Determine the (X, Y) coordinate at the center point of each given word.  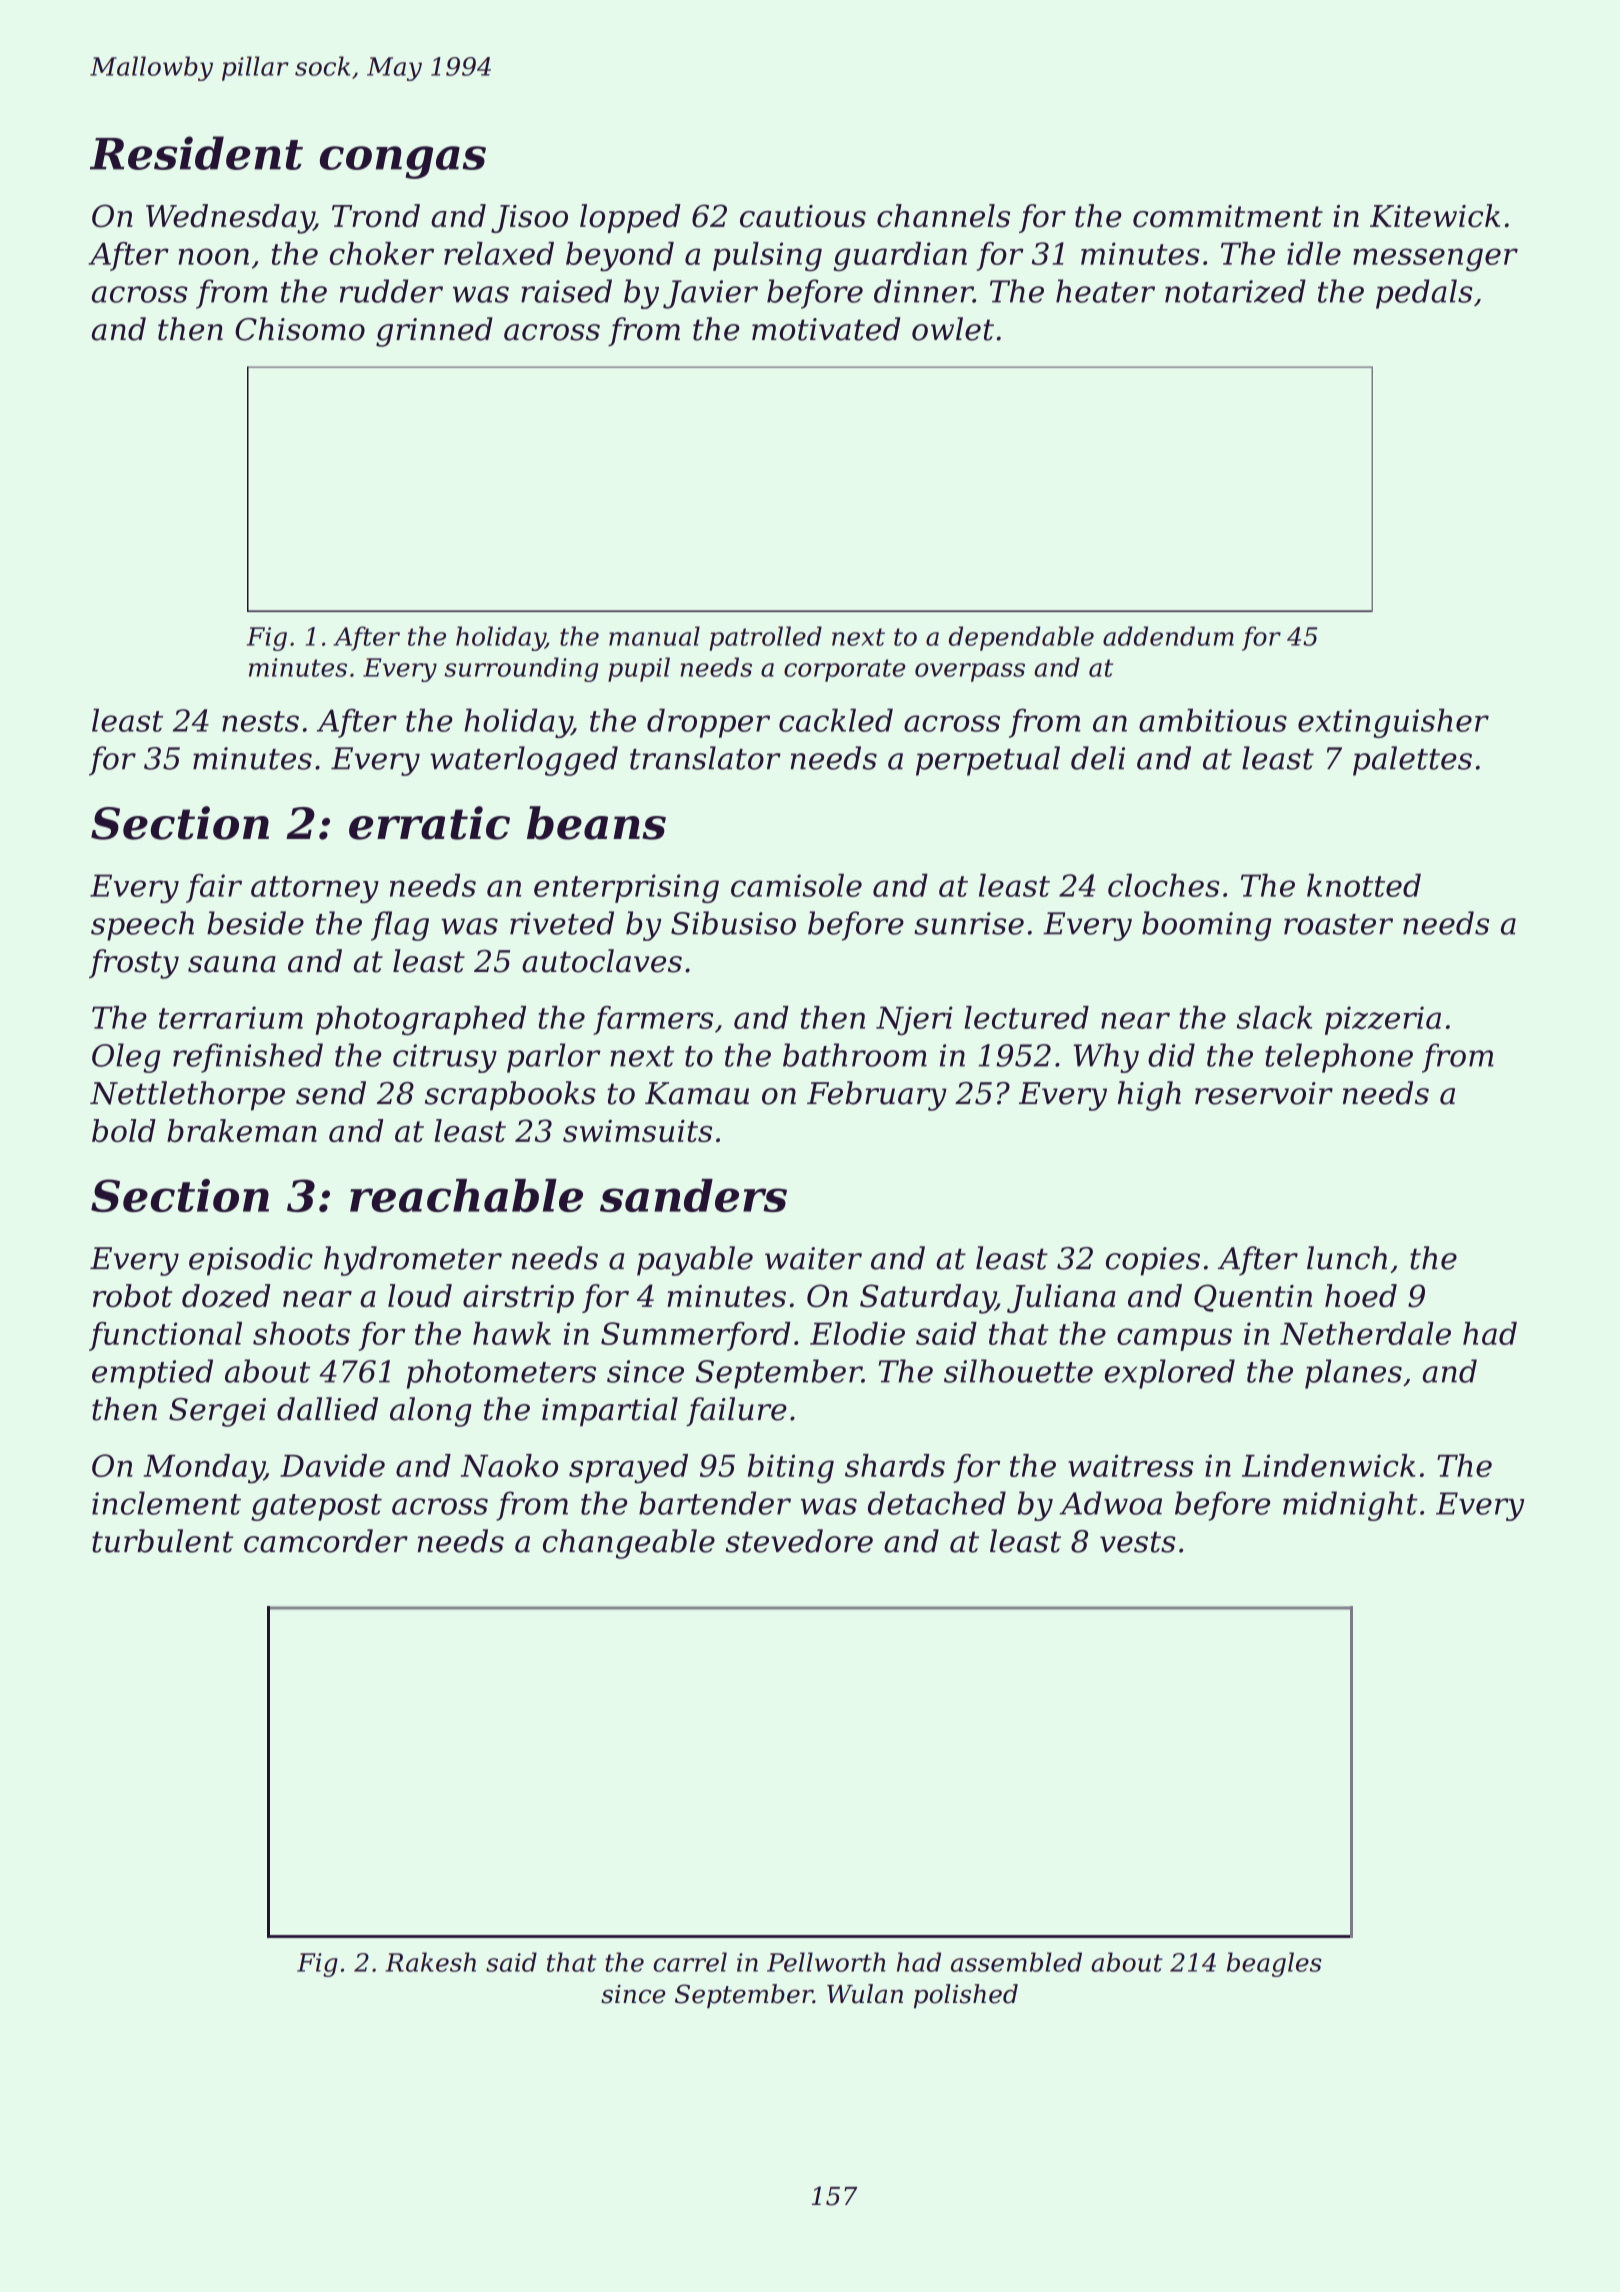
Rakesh (430, 1962)
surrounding (521, 669)
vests (1138, 1542)
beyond (620, 256)
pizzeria (1383, 1020)
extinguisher (1393, 723)
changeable (629, 1544)
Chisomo (300, 329)
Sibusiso (733, 923)
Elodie (857, 1333)
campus (1174, 1339)
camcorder (326, 1541)
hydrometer (413, 1261)
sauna (232, 964)
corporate (845, 670)
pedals (1424, 294)
